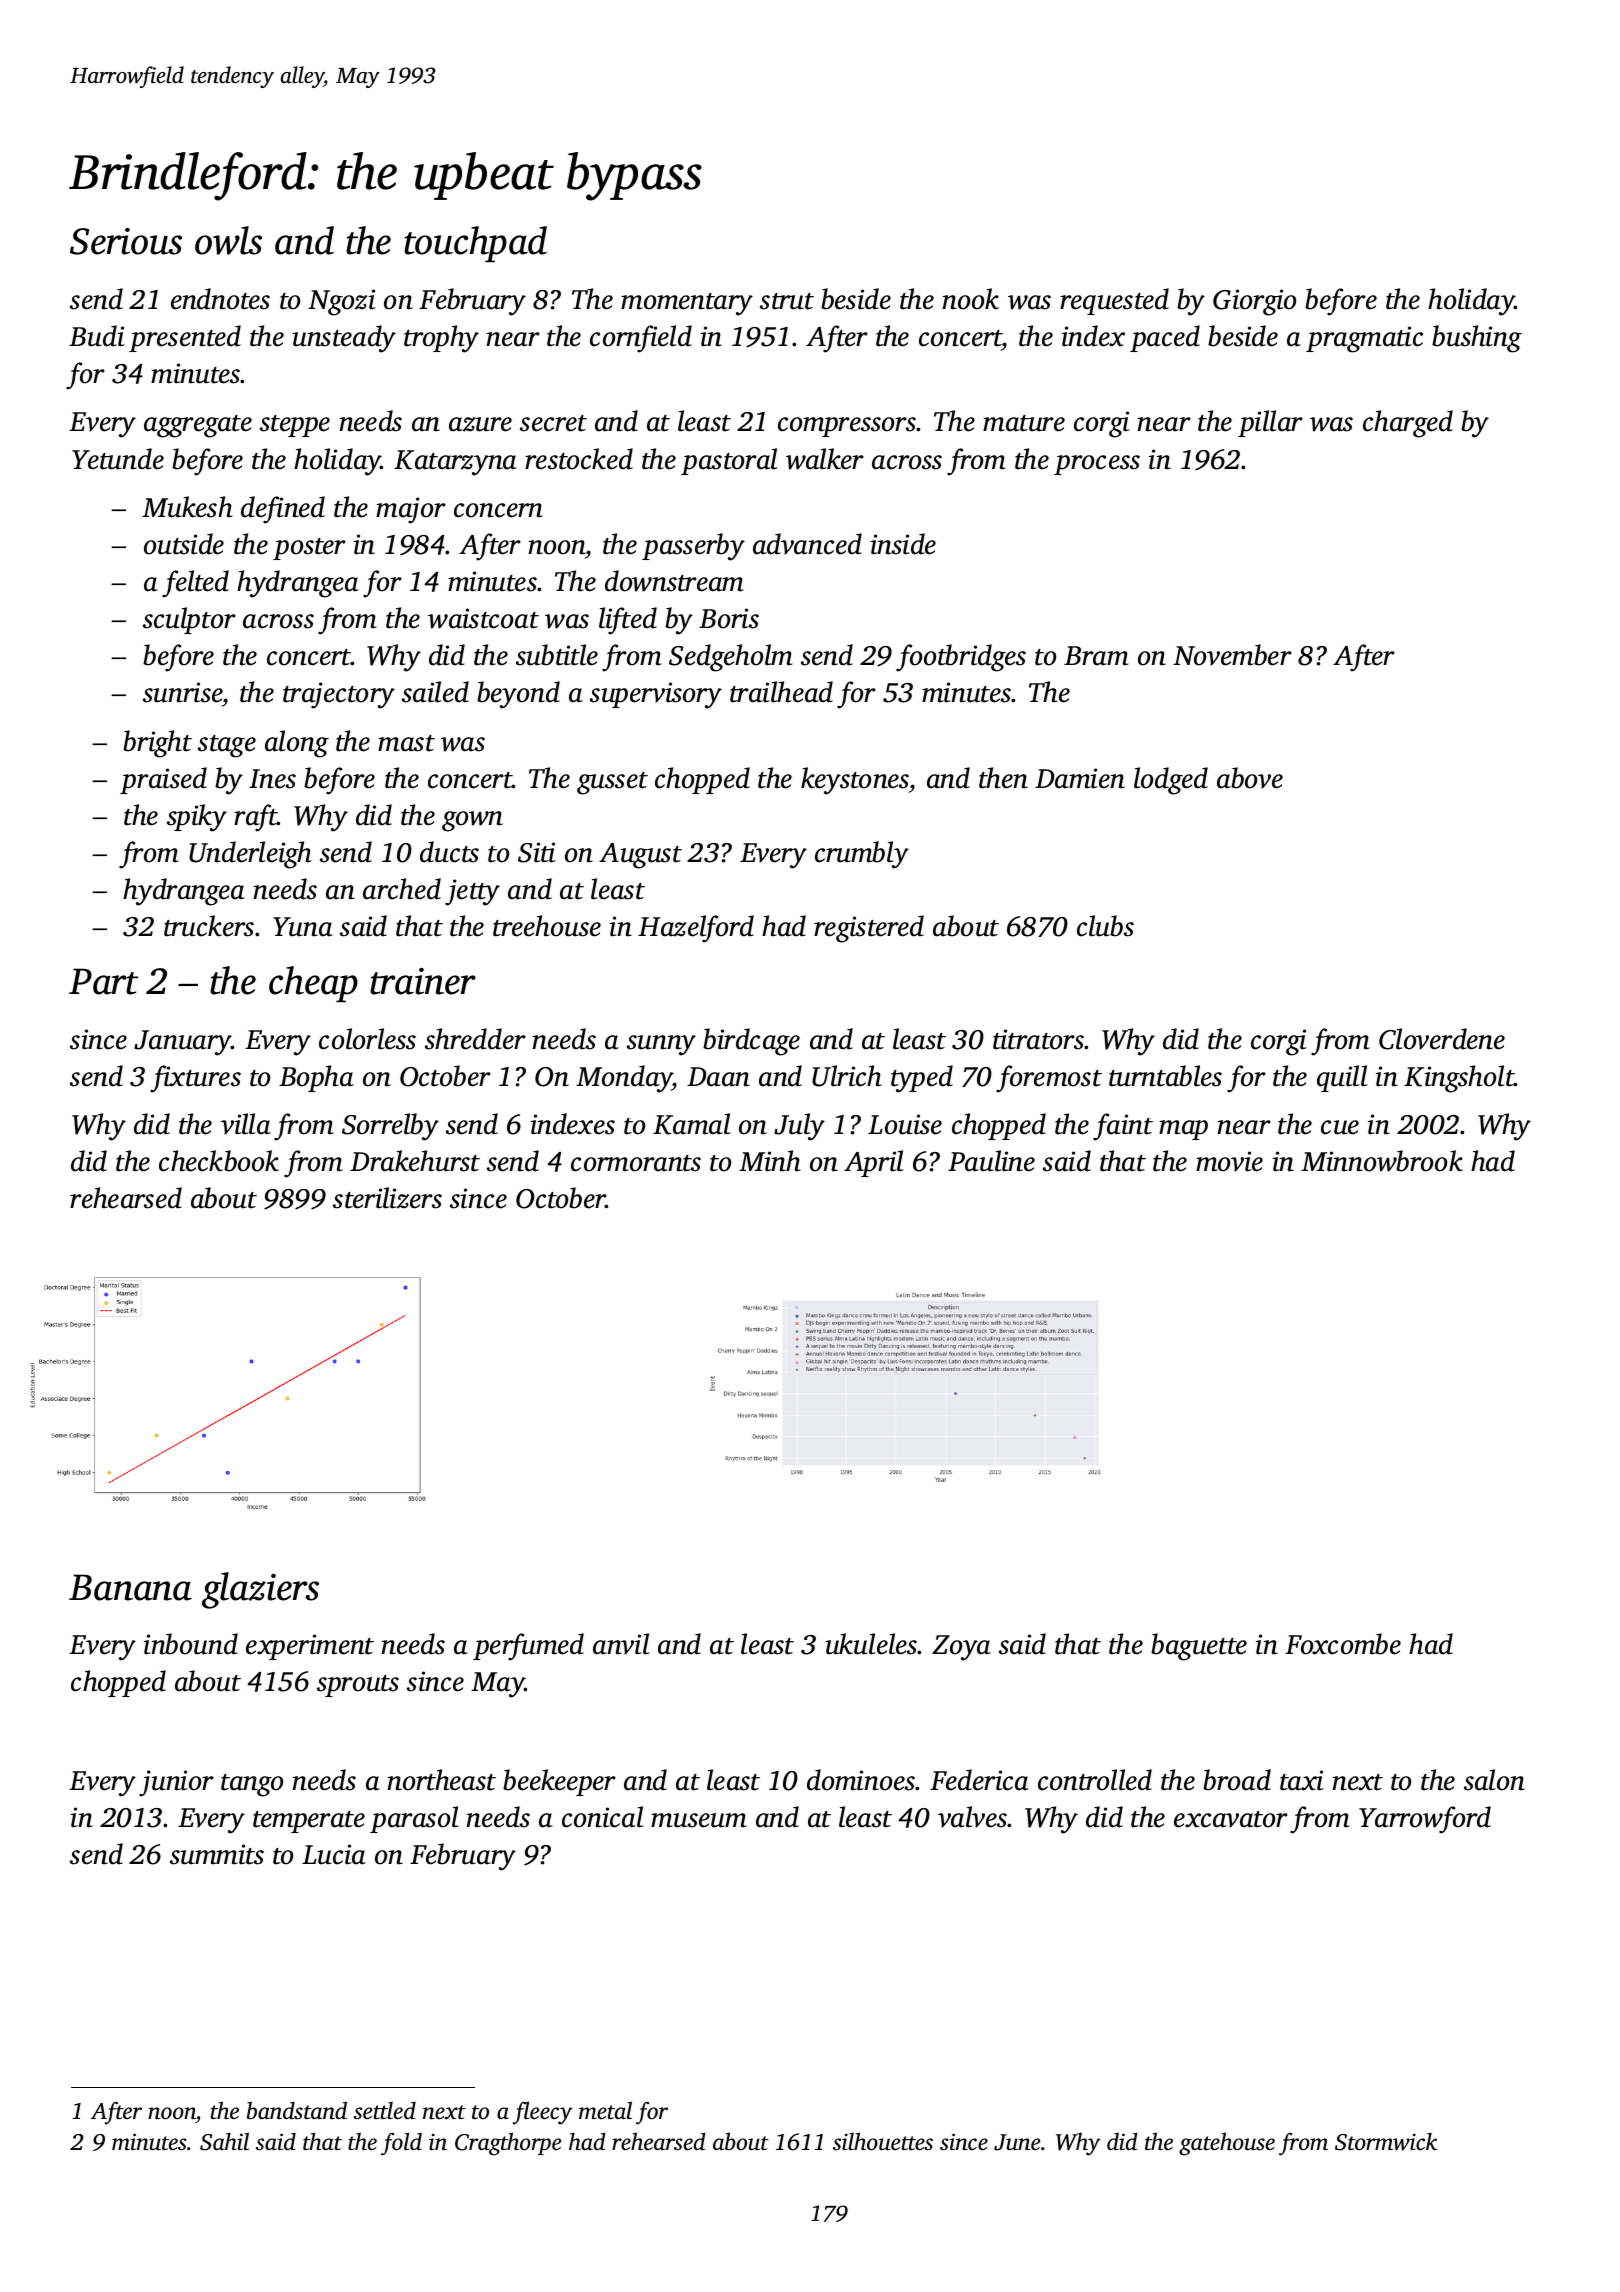  What do you see at coordinates (126, 241) in the document?
I see `Serious` at bounding box center [126, 241].
